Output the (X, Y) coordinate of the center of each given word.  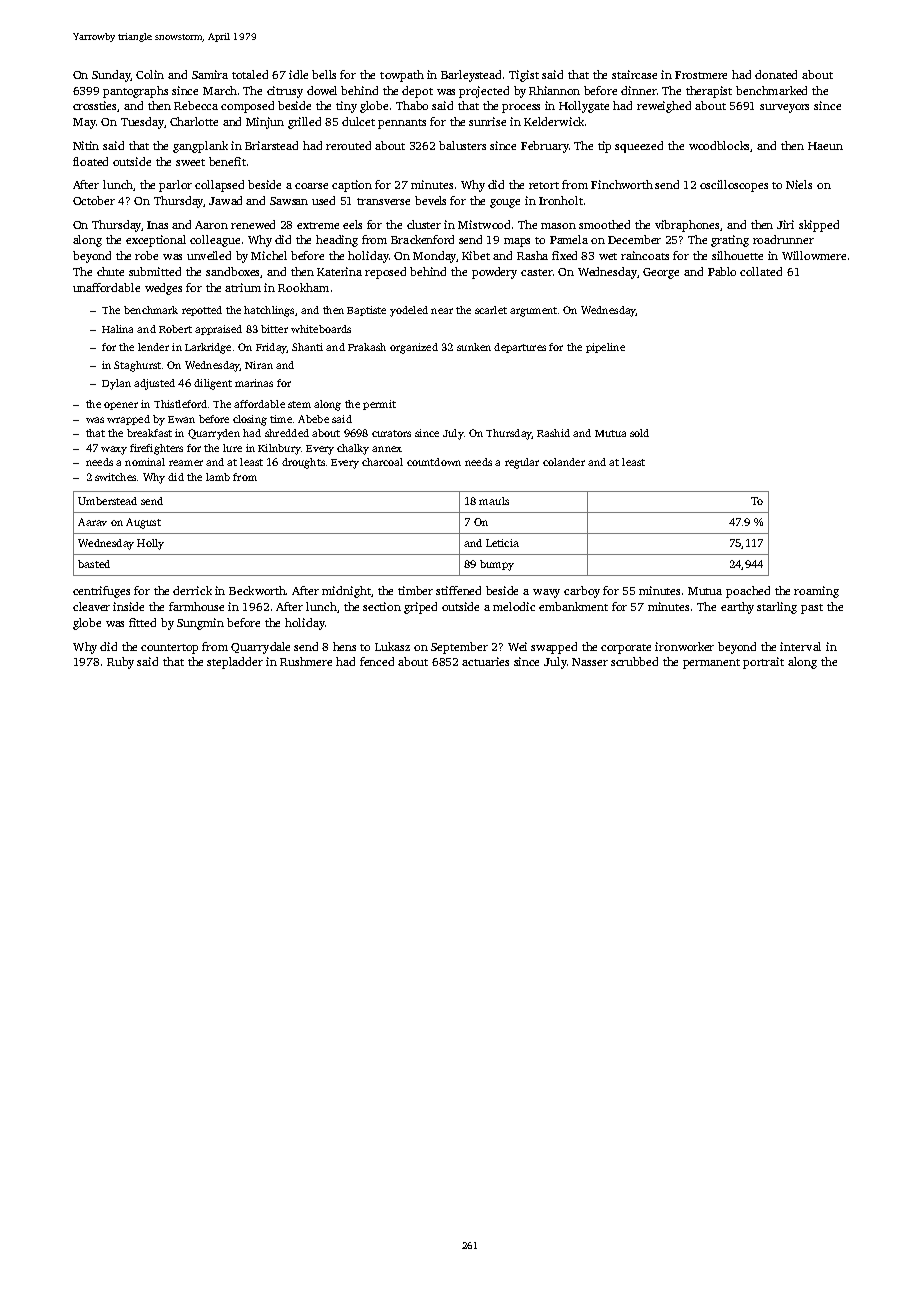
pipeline (605, 348)
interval (800, 646)
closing (250, 420)
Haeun (825, 146)
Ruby (120, 663)
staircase (634, 74)
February (545, 147)
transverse (383, 201)
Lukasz (392, 646)
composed (247, 107)
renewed (253, 224)
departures (520, 348)
